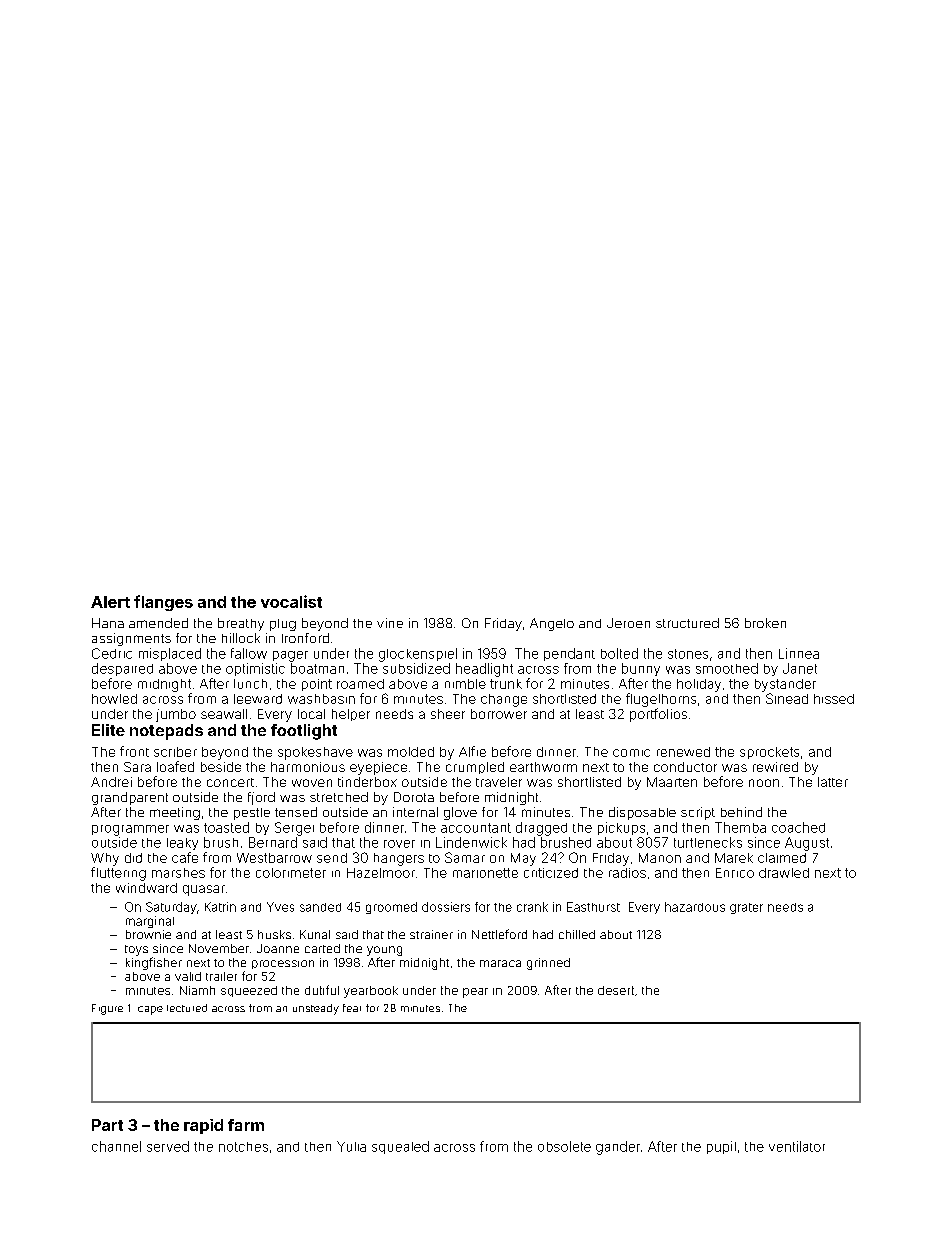 The height and width of the page is (1233, 952). Describe the element at coordinates (616, 990) in the page. I see `desert` at that location.
